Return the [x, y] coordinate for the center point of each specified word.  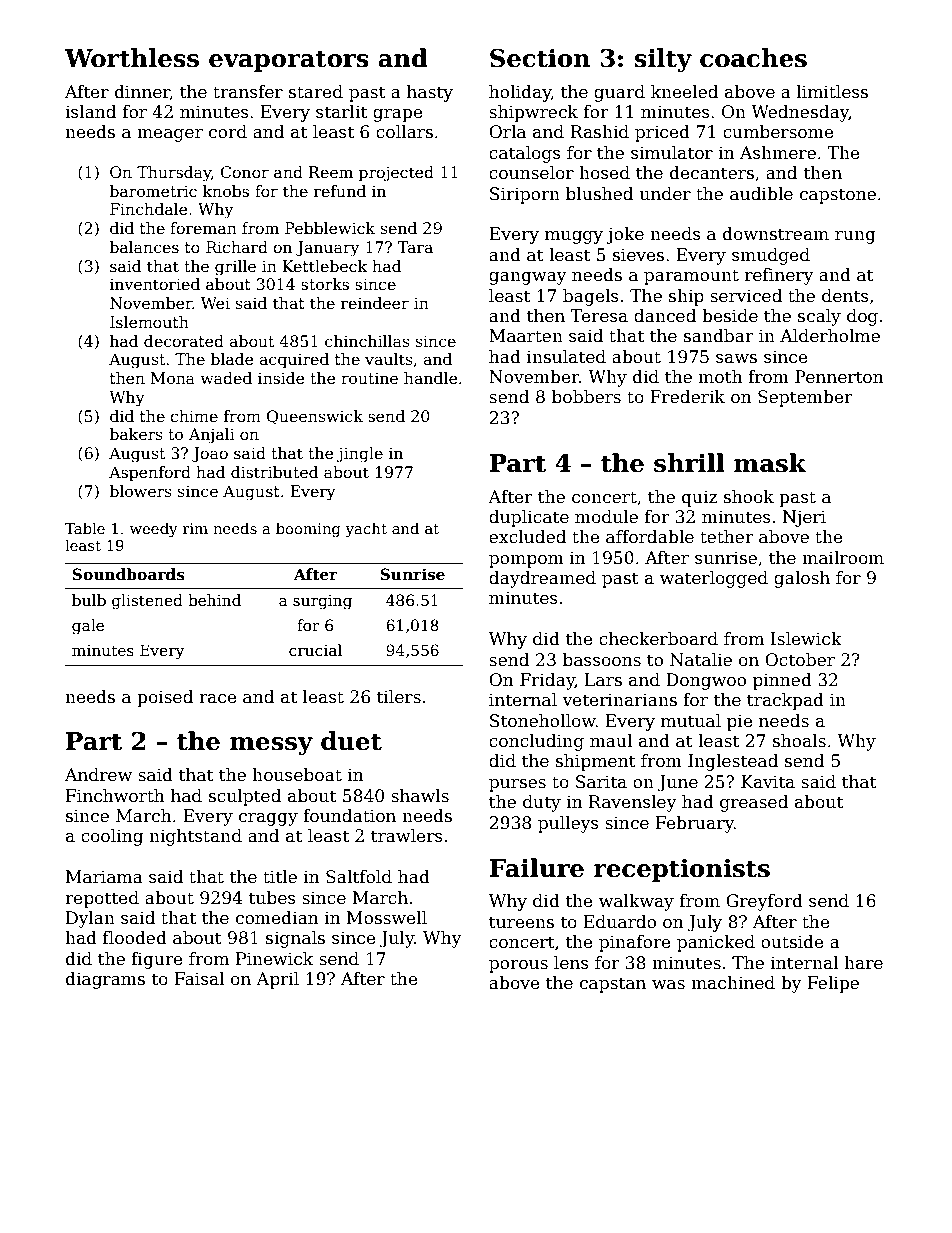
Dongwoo [706, 681]
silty [663, 60]
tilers [399, 697]
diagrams [105, 980]
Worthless [131, 58]
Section [540, 58]
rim [195, 528]
